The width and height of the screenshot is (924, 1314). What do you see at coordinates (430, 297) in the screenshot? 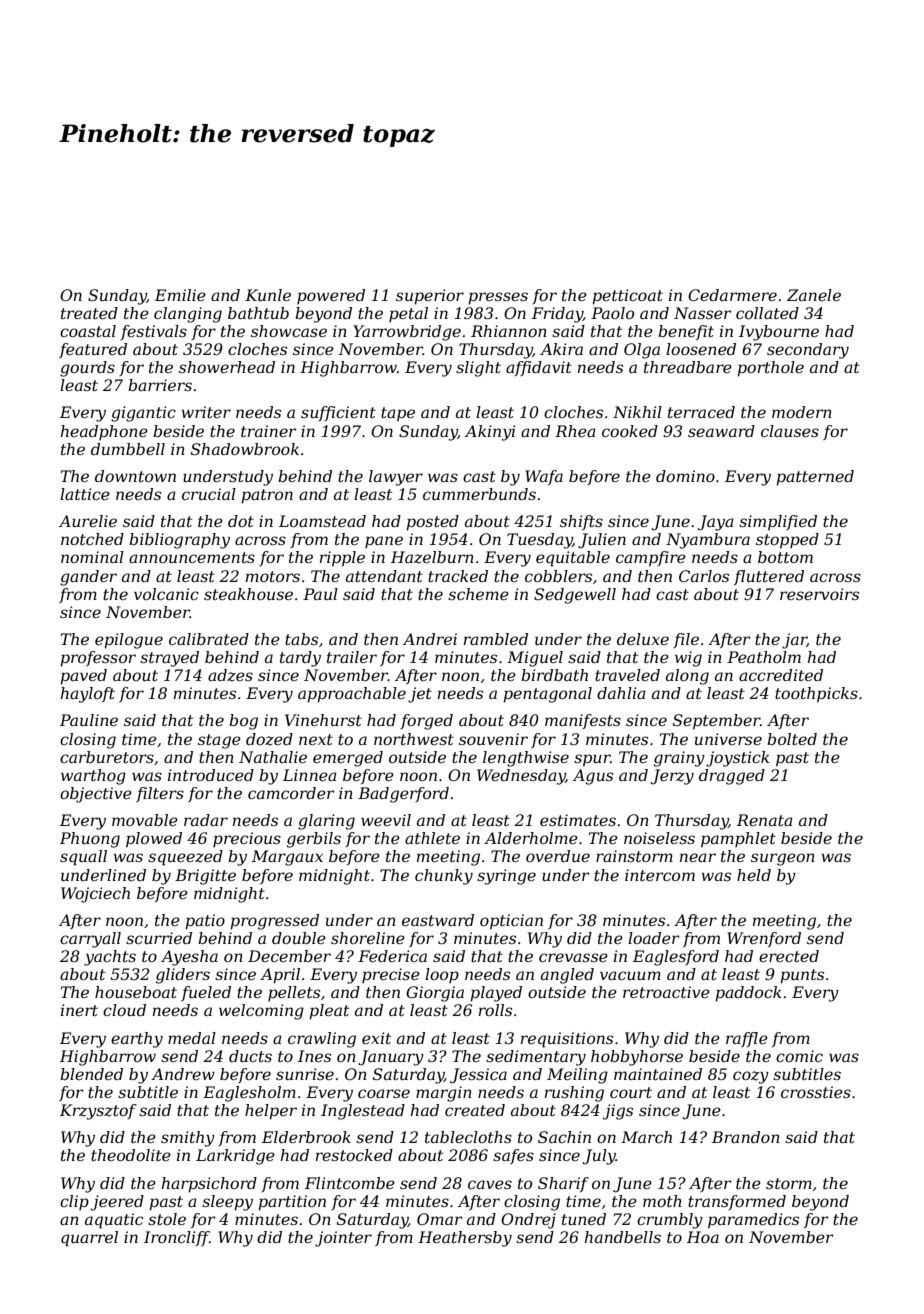
I see `superior` at bounding box center [430, 297].
